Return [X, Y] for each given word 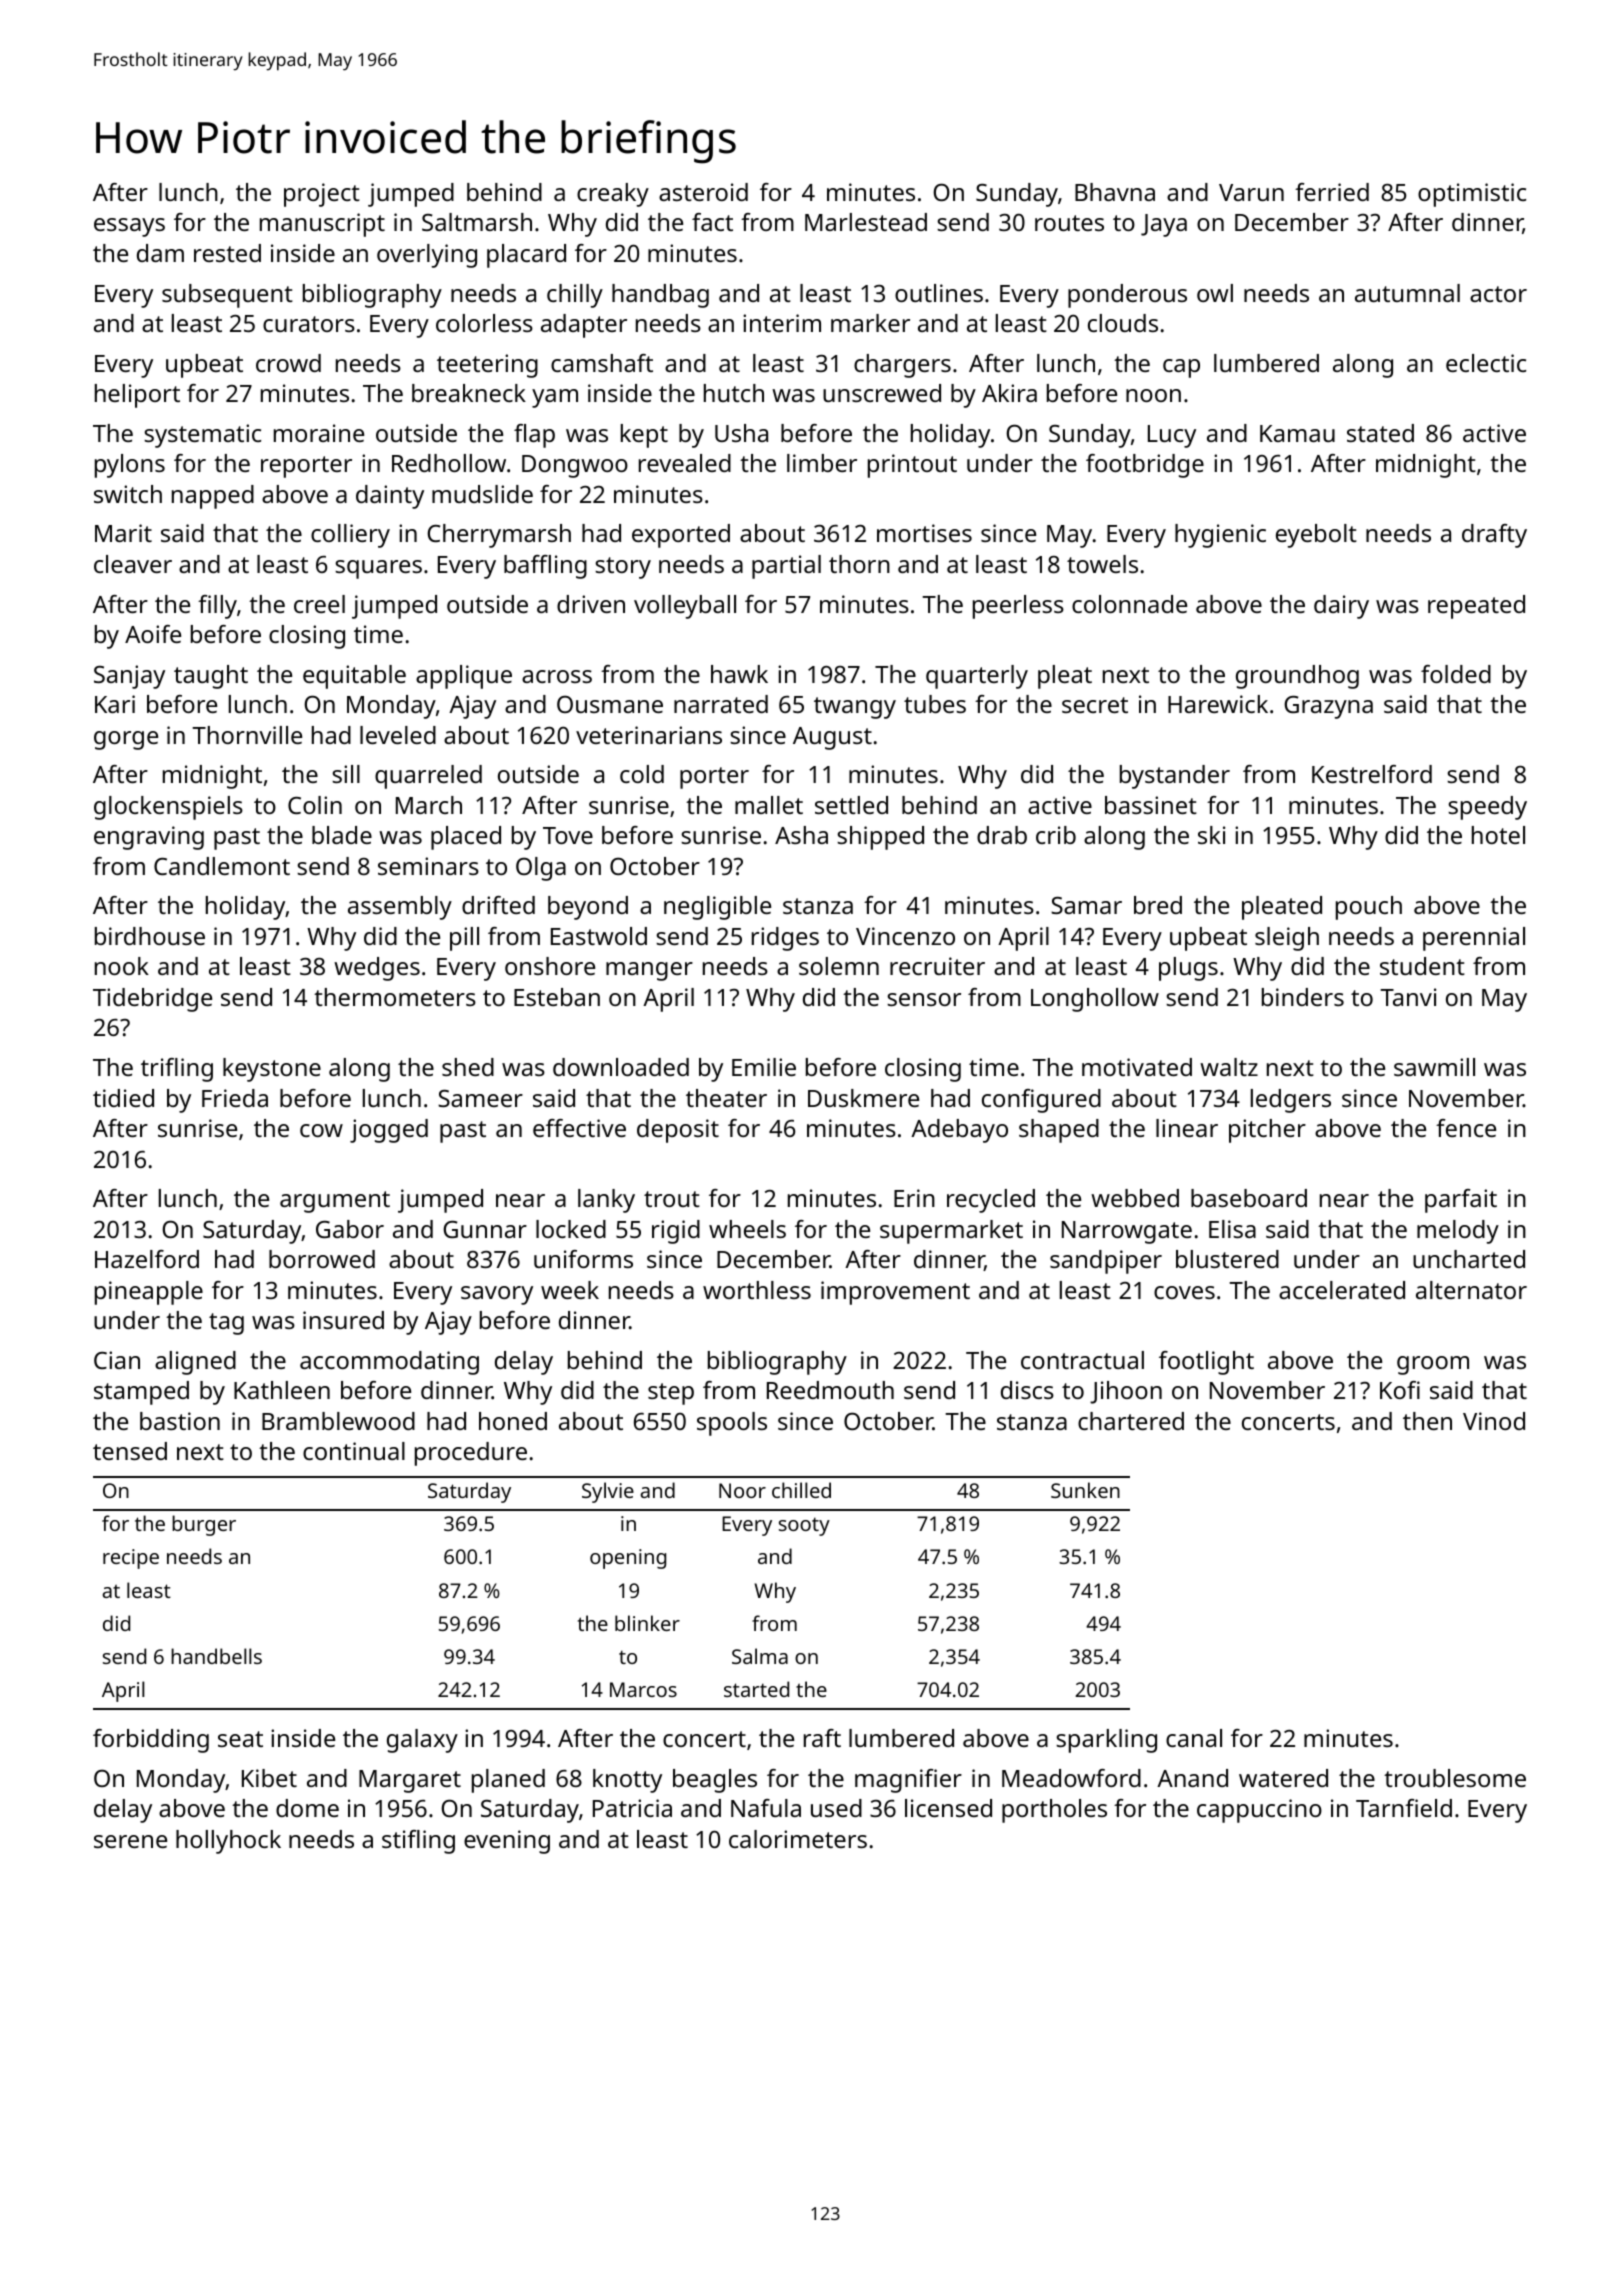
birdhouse [150, 936]
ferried [1332, 192]
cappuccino [1259, 1811]
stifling [418, 1842]
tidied [123, 1098]
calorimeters [798, 1839]
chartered [1131, 1421]
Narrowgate [1127, 1232]
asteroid [703, 192]
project [322, 195]
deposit [678, 1131]
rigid [676, 1232]
